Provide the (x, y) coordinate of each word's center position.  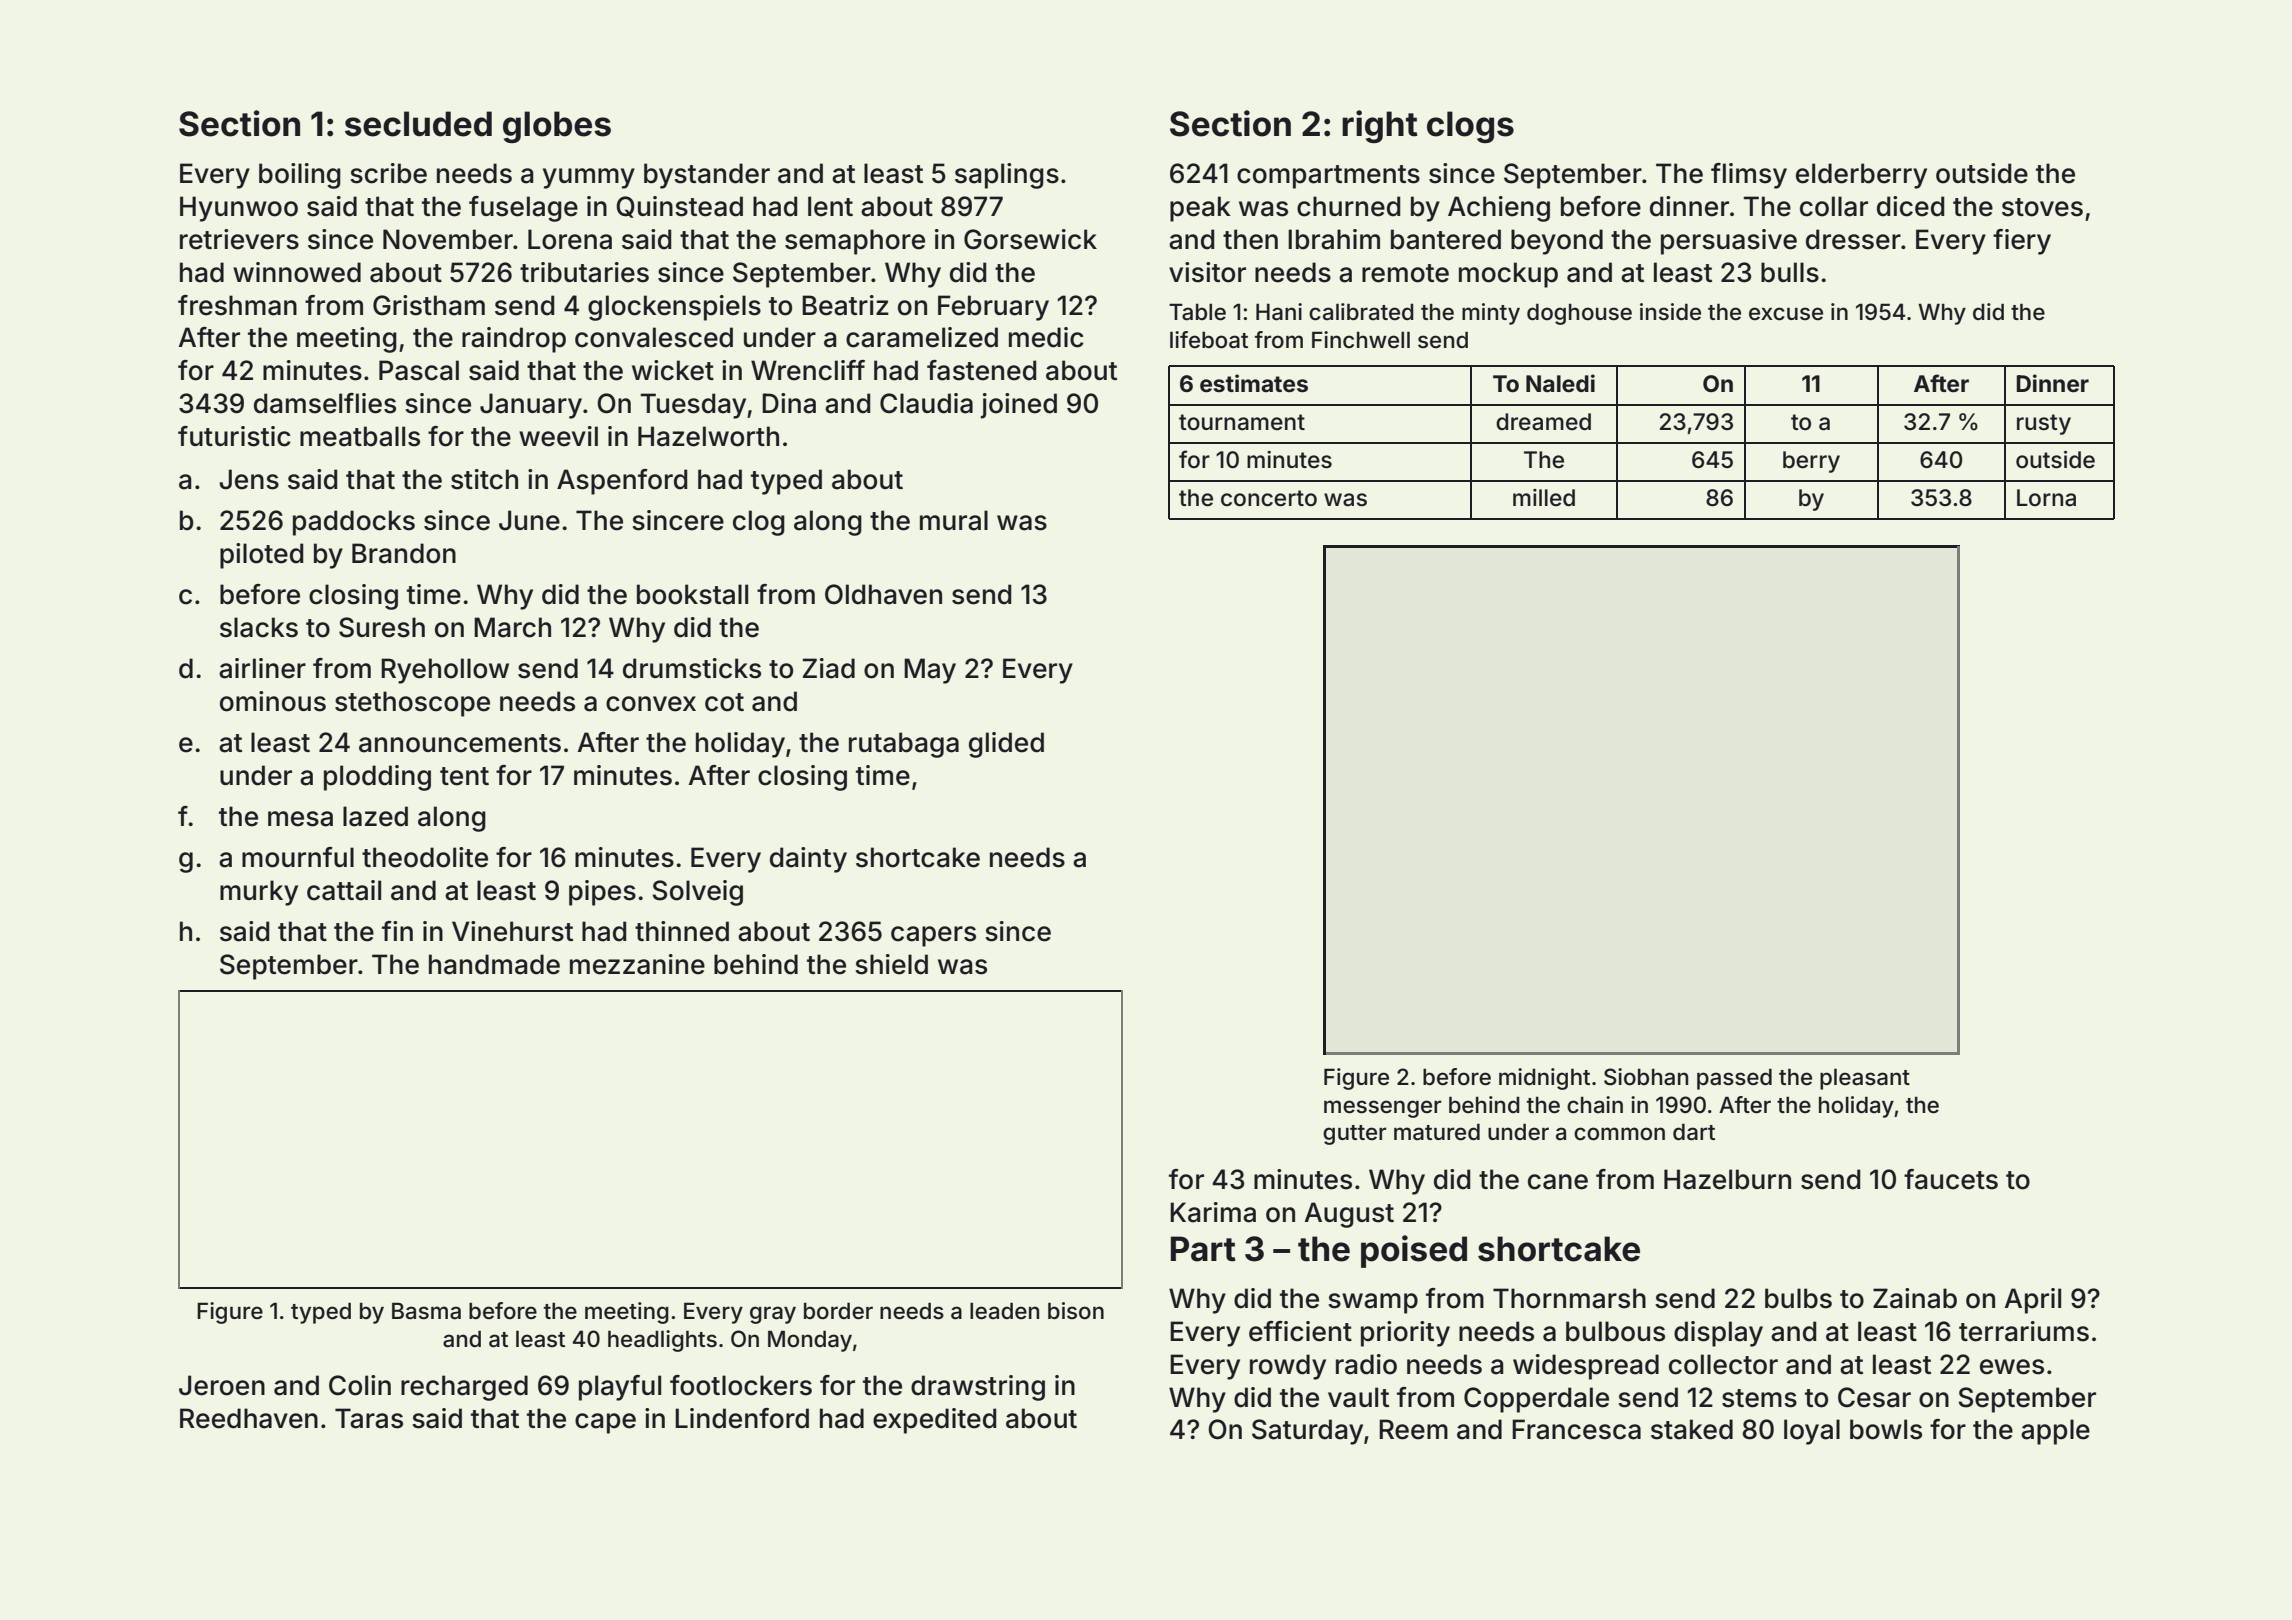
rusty (2044, 424)
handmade (494, 964)
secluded (418, 124)
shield (891, 964)
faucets (1951, 1179)
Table (1197, 312)
